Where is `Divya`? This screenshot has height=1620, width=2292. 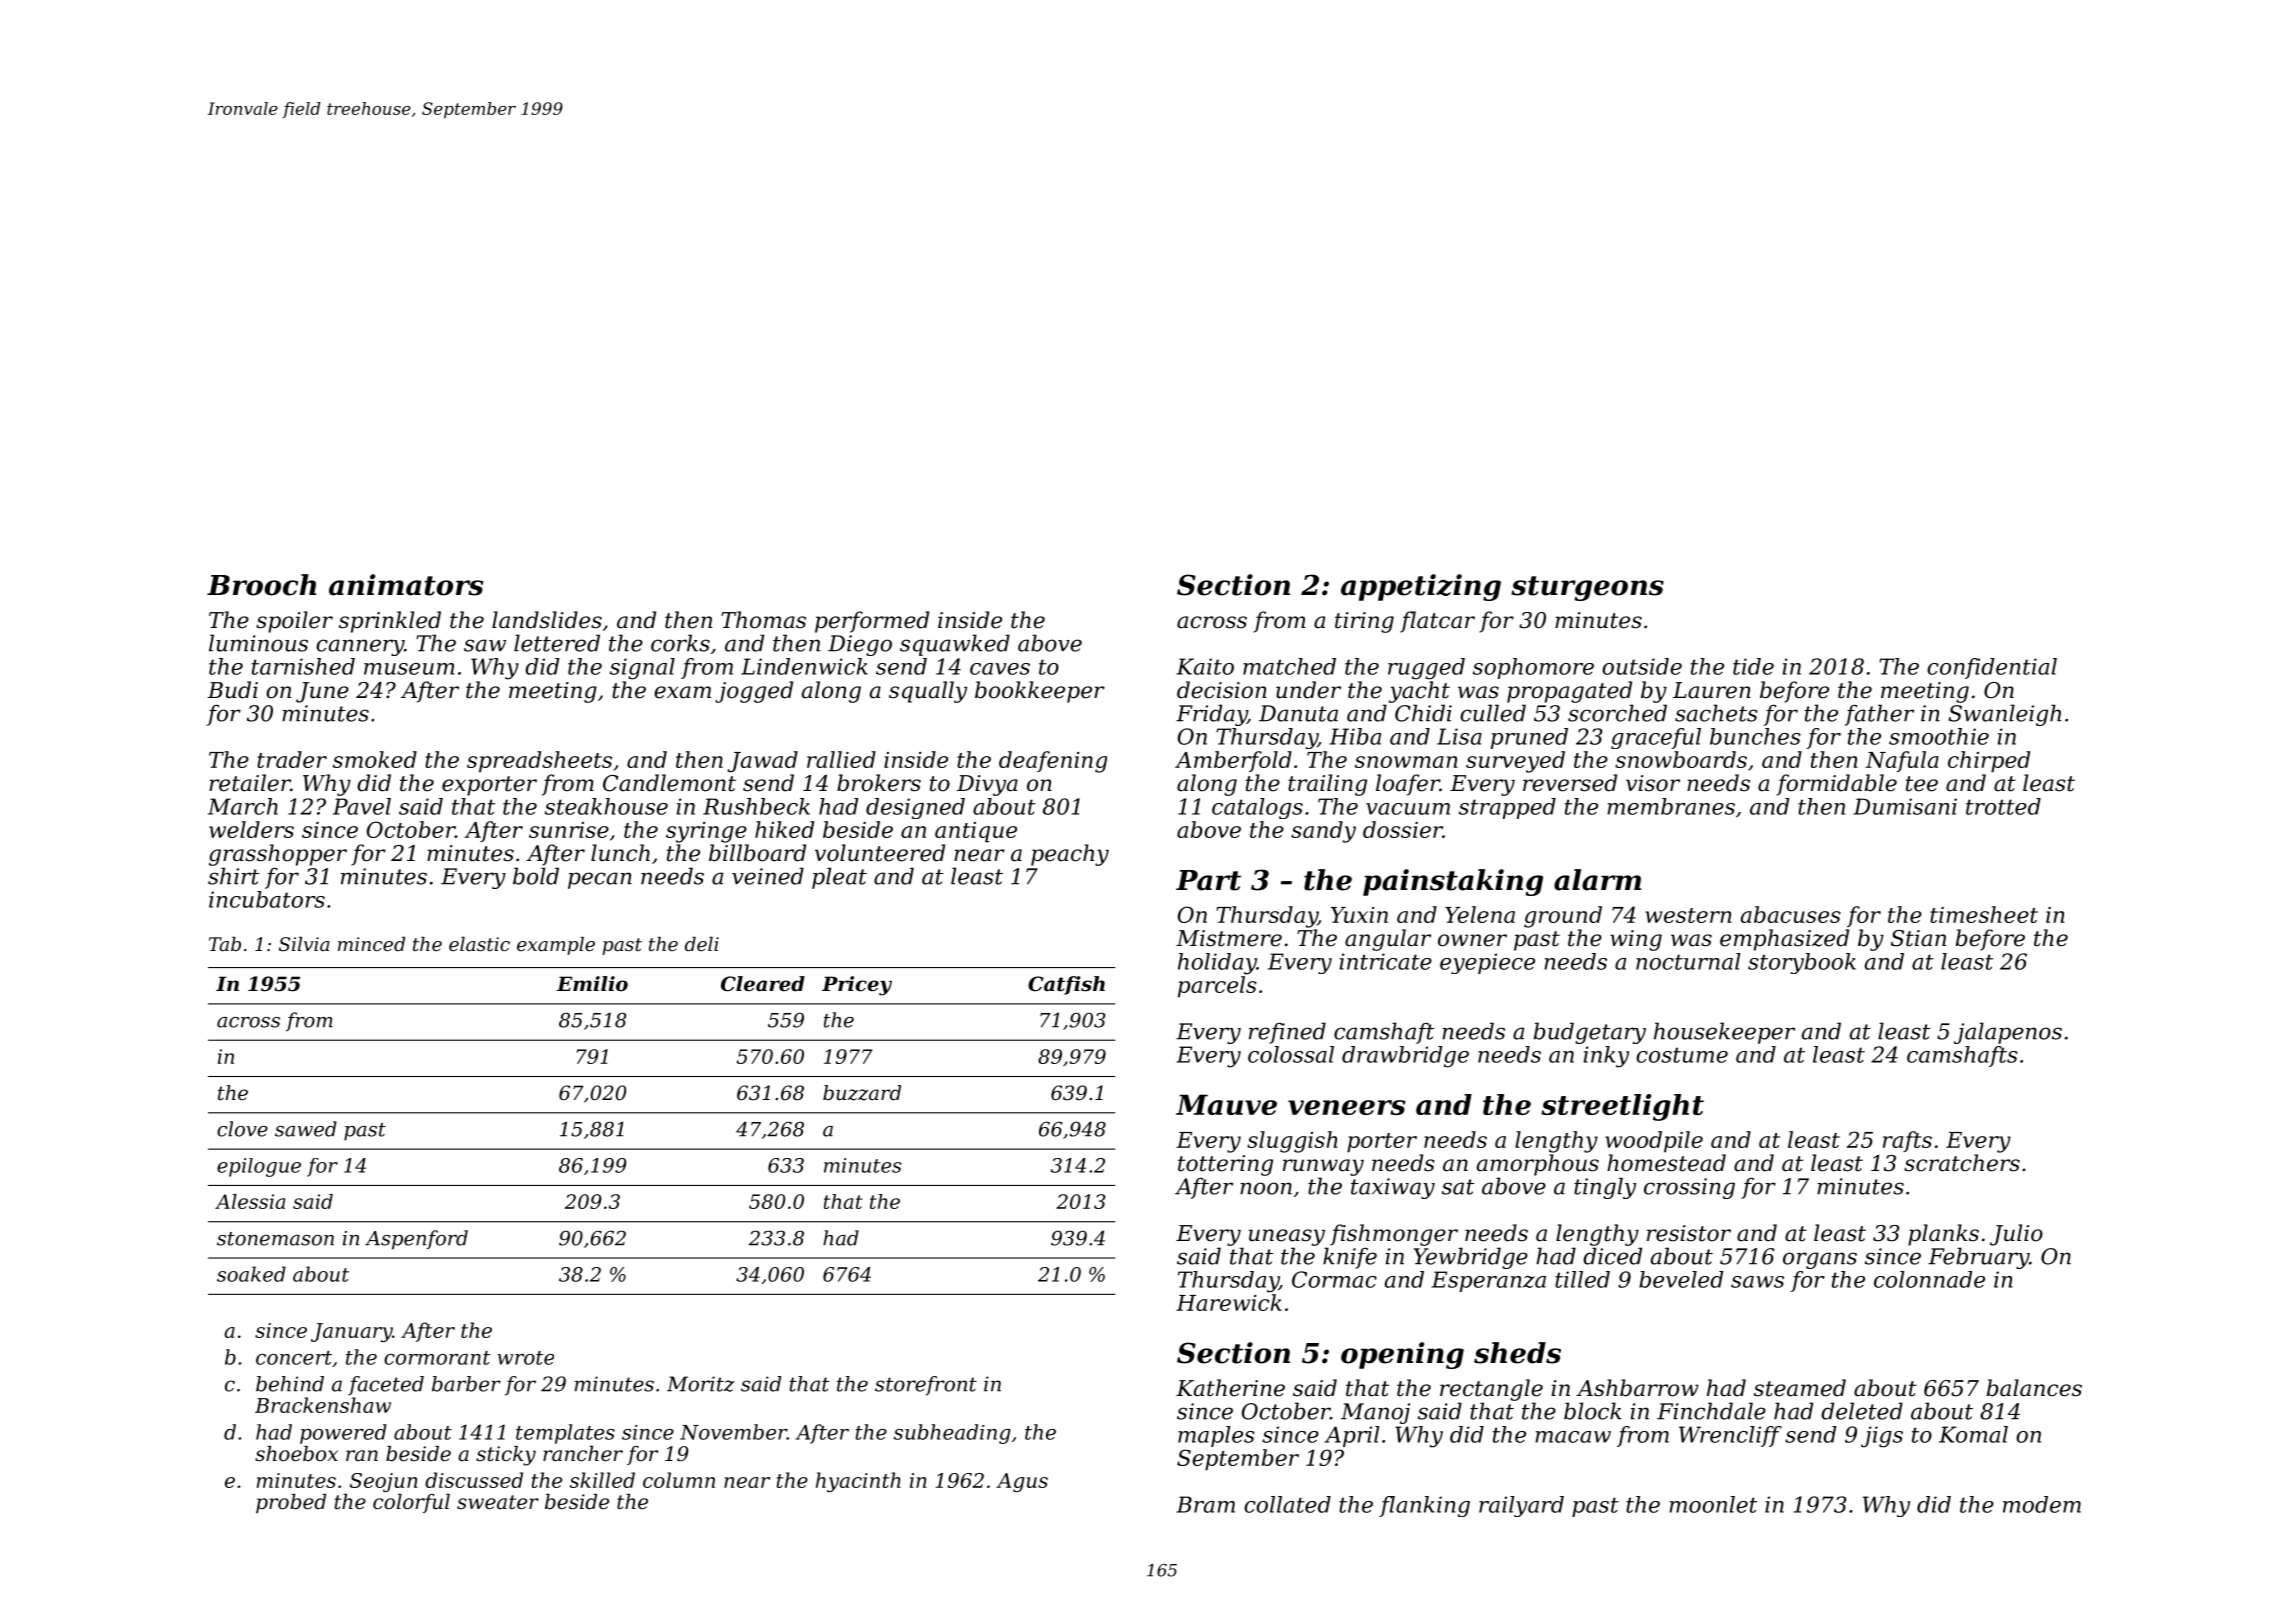 Divya is located at coordinates (987, 785).
